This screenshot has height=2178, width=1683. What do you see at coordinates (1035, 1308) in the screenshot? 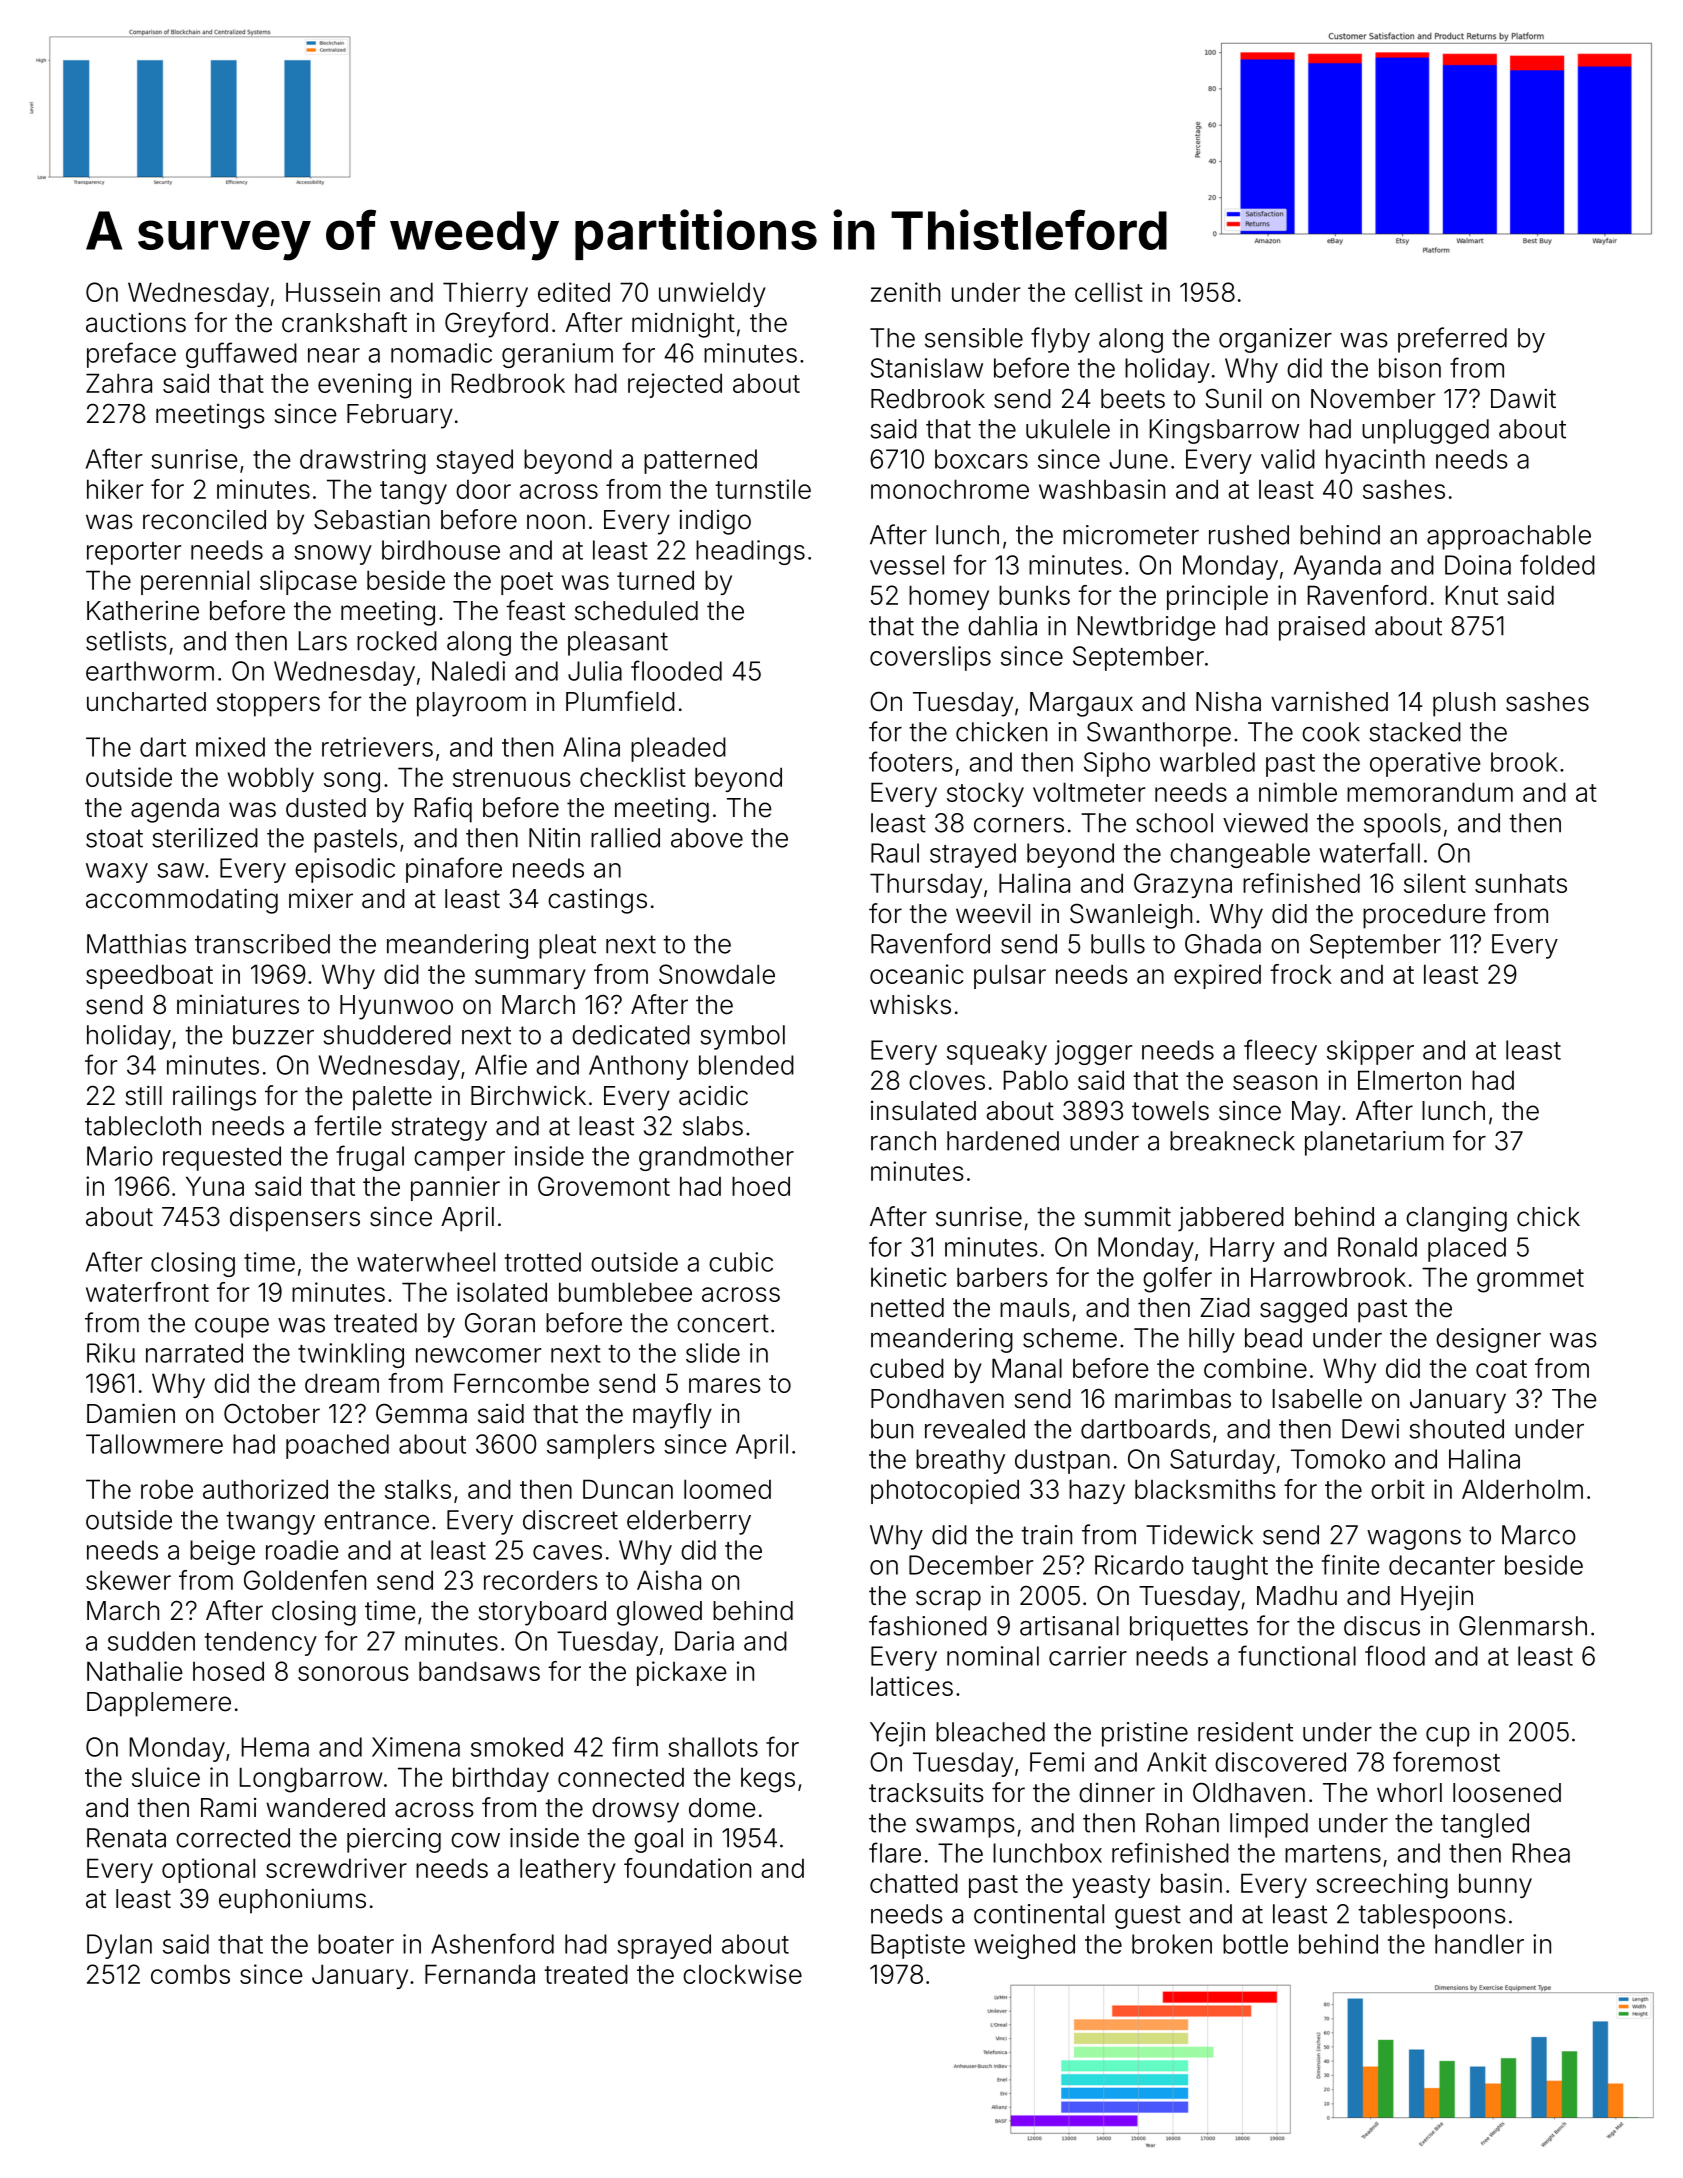
I see `mauls` at bounding box center [1035, 1308].
